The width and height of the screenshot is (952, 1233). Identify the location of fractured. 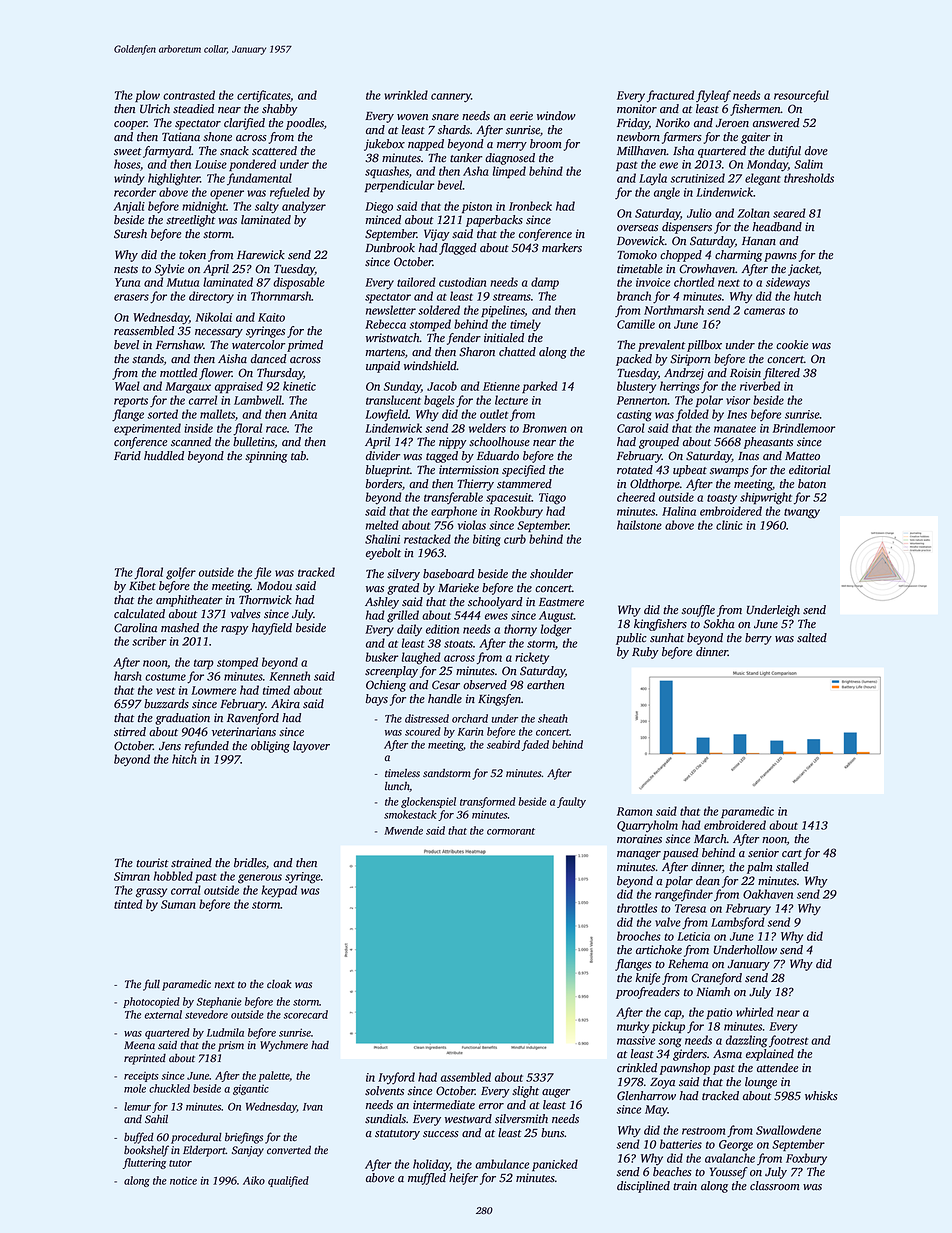
(670, 96).
